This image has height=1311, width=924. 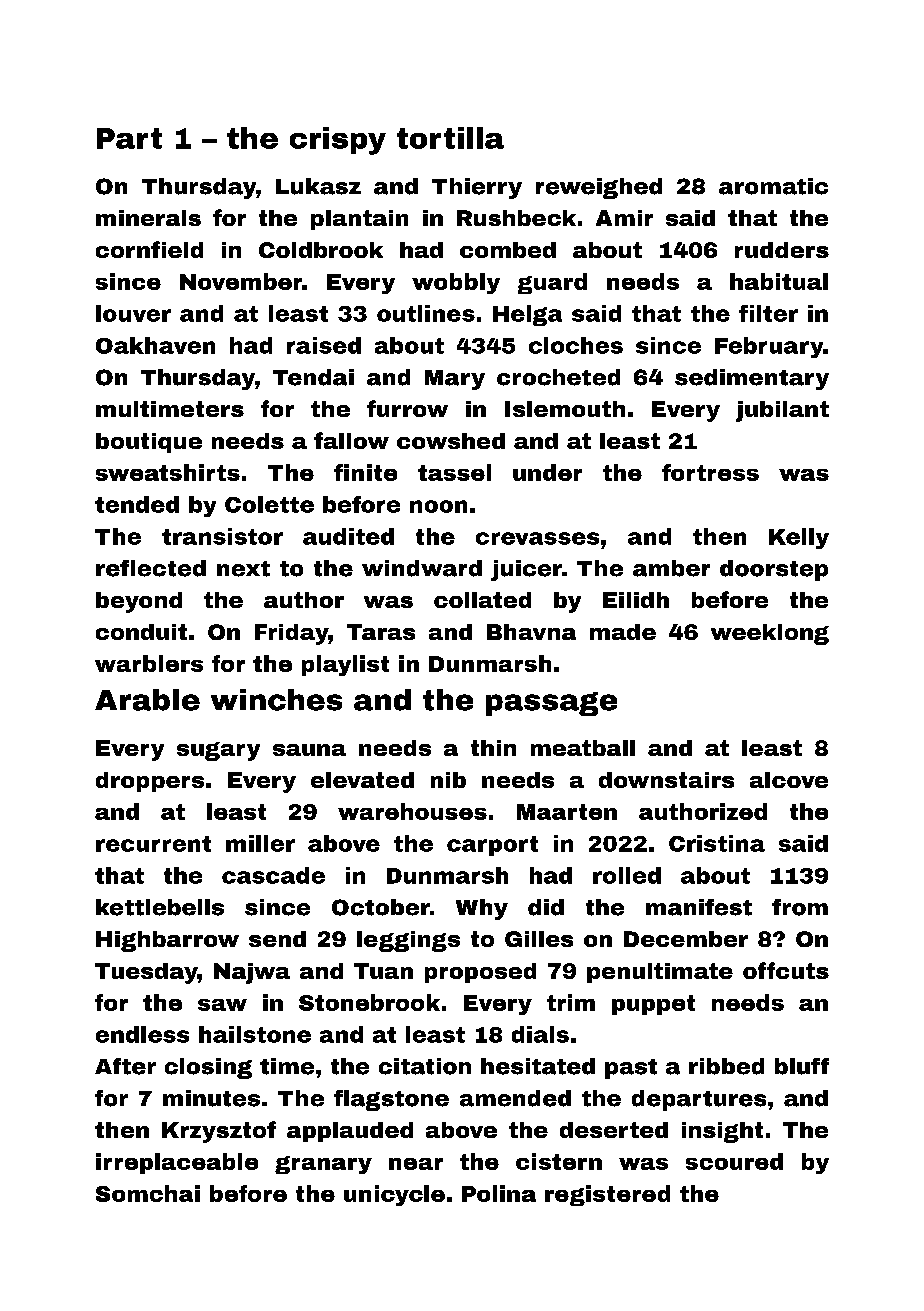 I want to click on October, so click(x=381, y=907).
